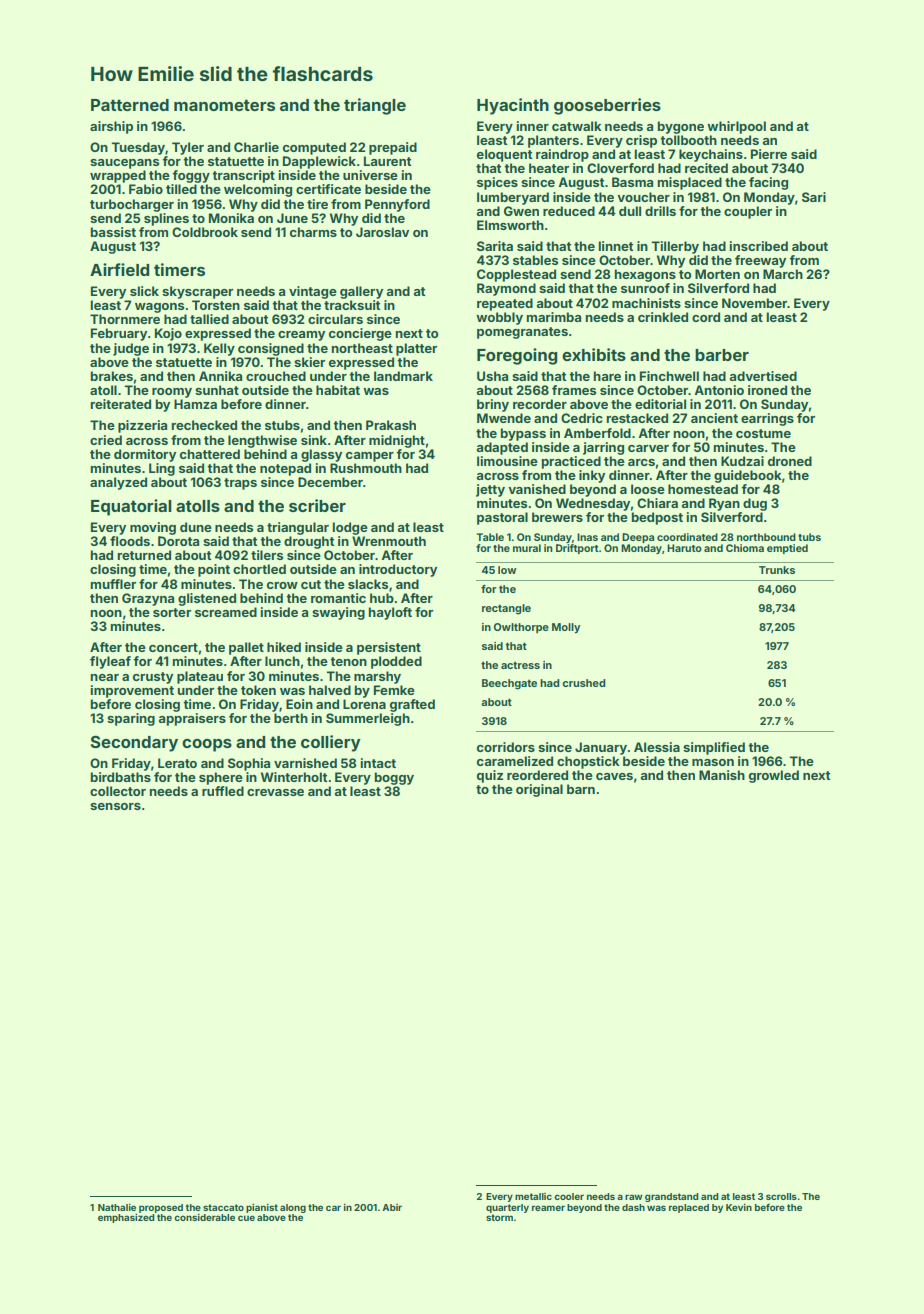  What do you see at coordinates (115, 806) in the page?
I see `sensors` at bounding box center [115, 806].
